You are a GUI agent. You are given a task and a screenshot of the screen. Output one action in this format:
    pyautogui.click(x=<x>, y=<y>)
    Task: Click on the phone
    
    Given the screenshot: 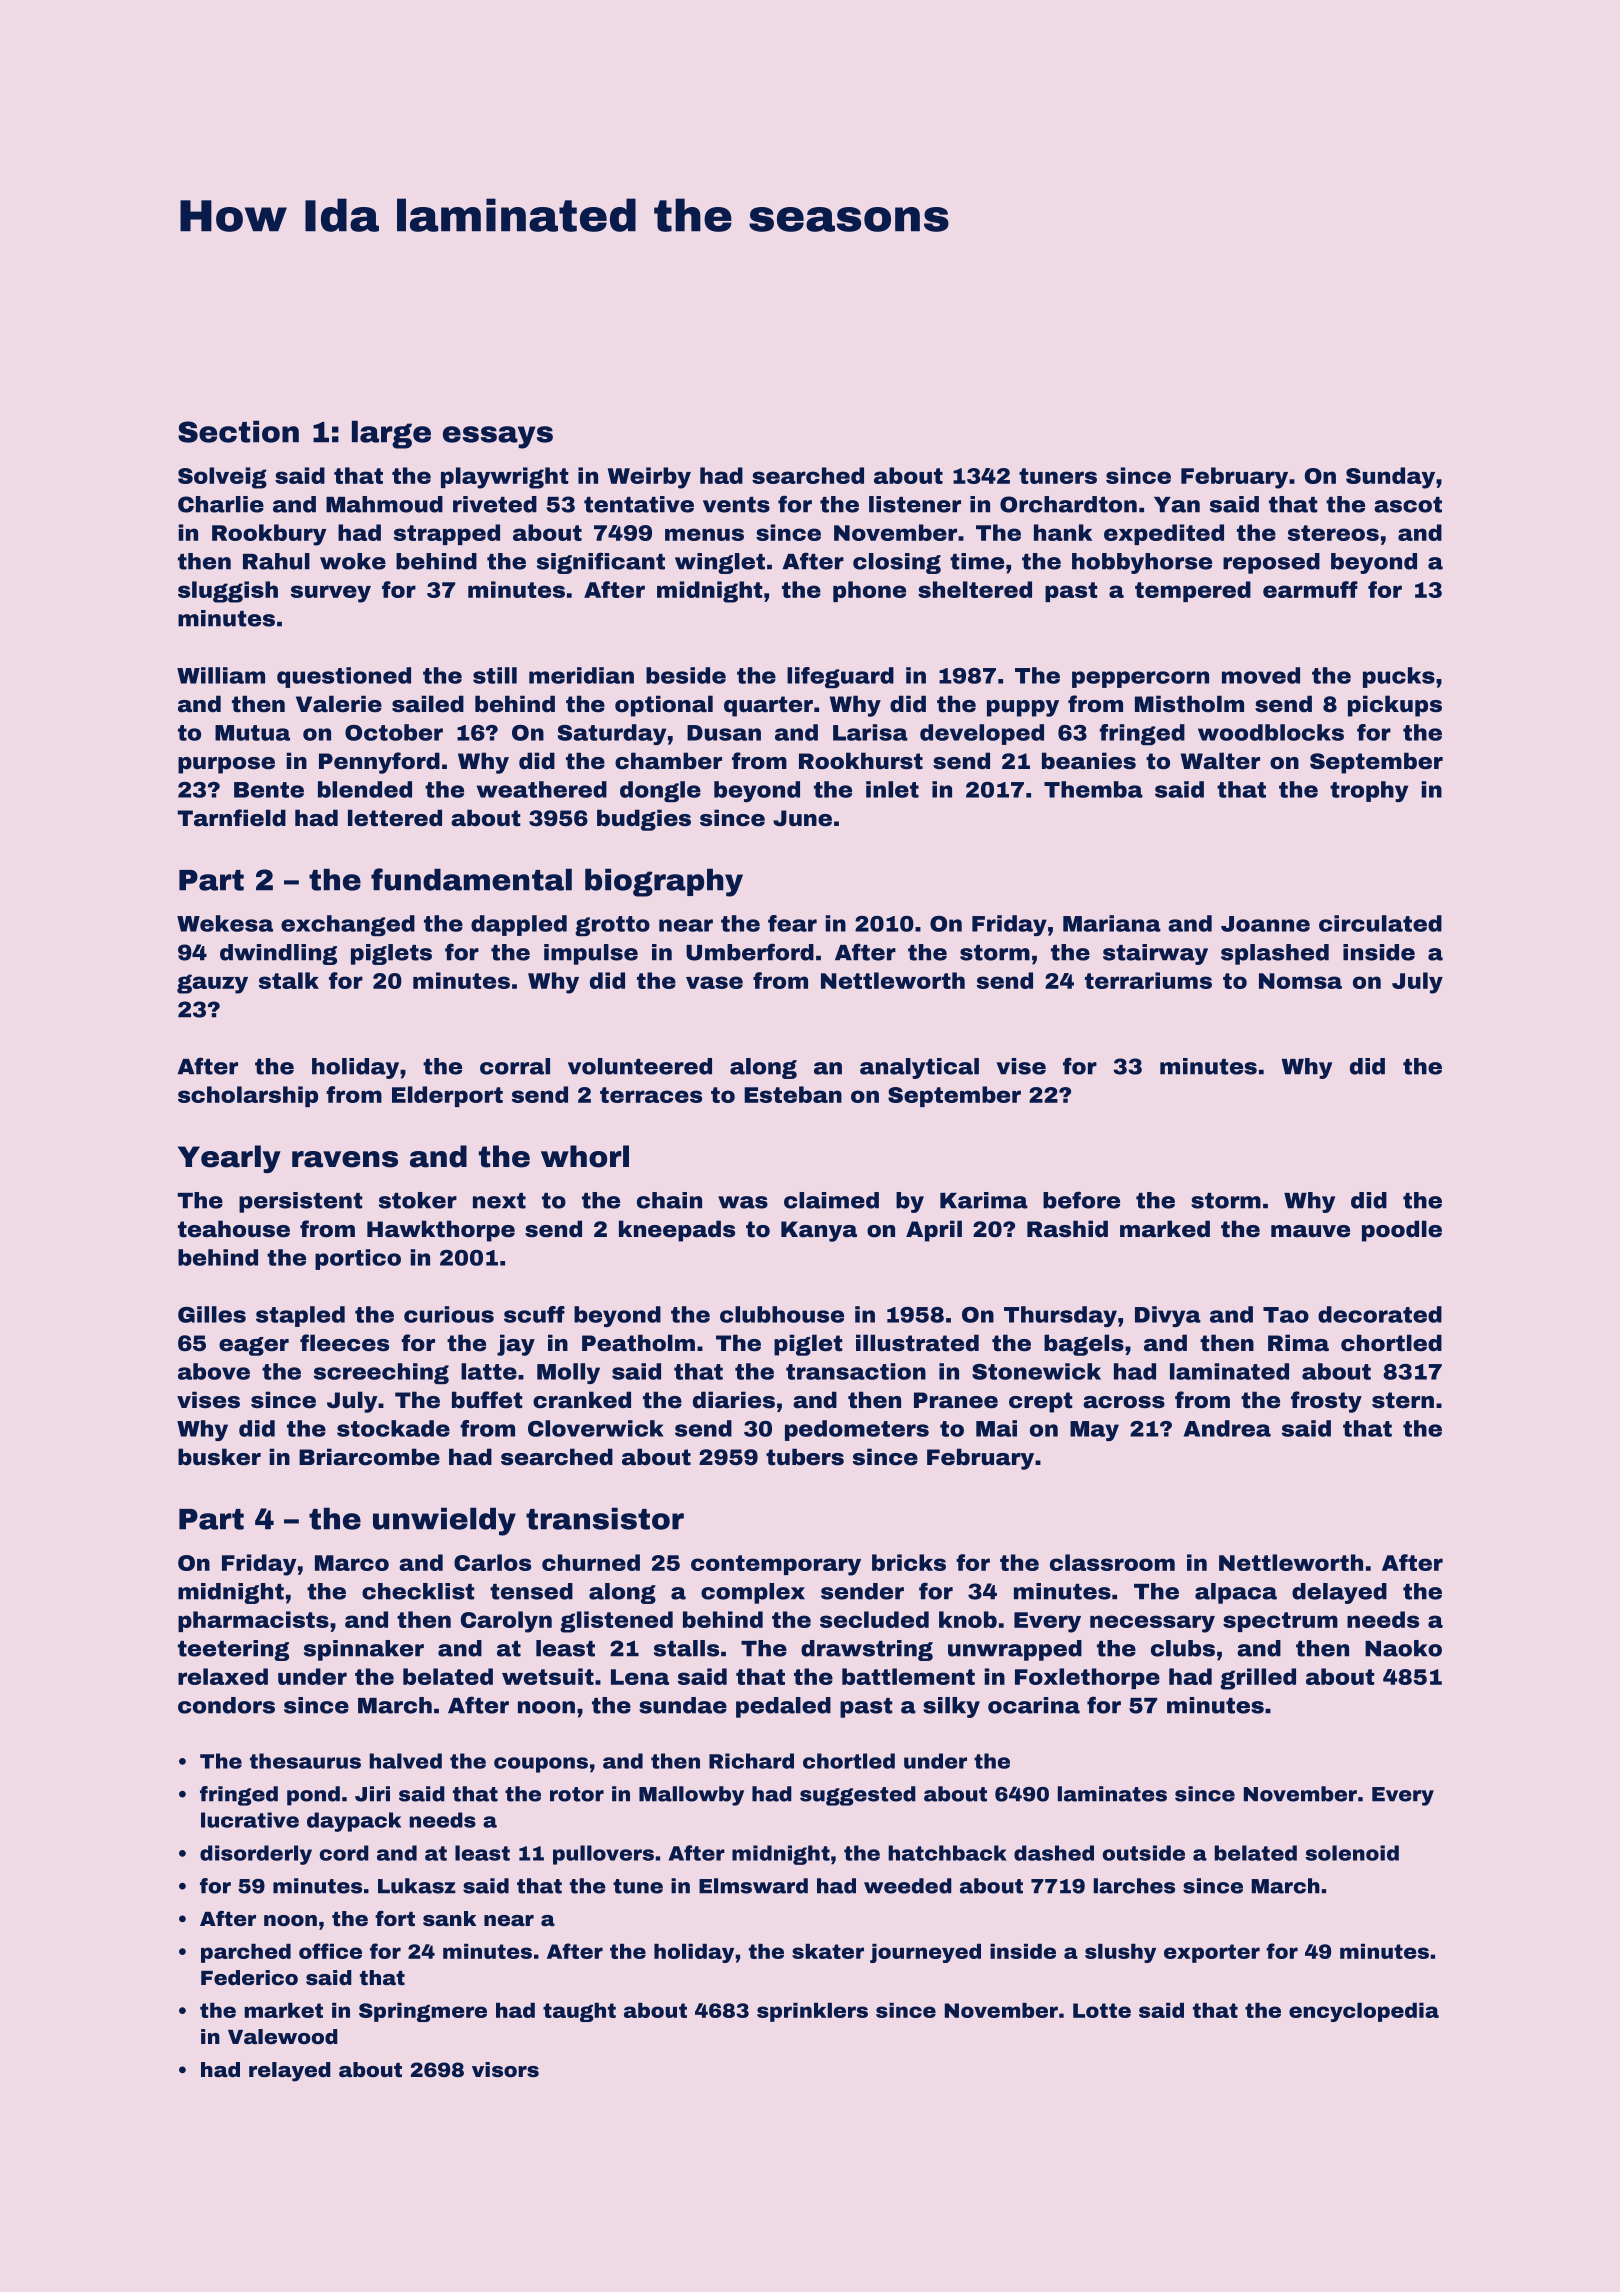 What is the action you would take?
    pyautogui.click(x=869, y=591)
